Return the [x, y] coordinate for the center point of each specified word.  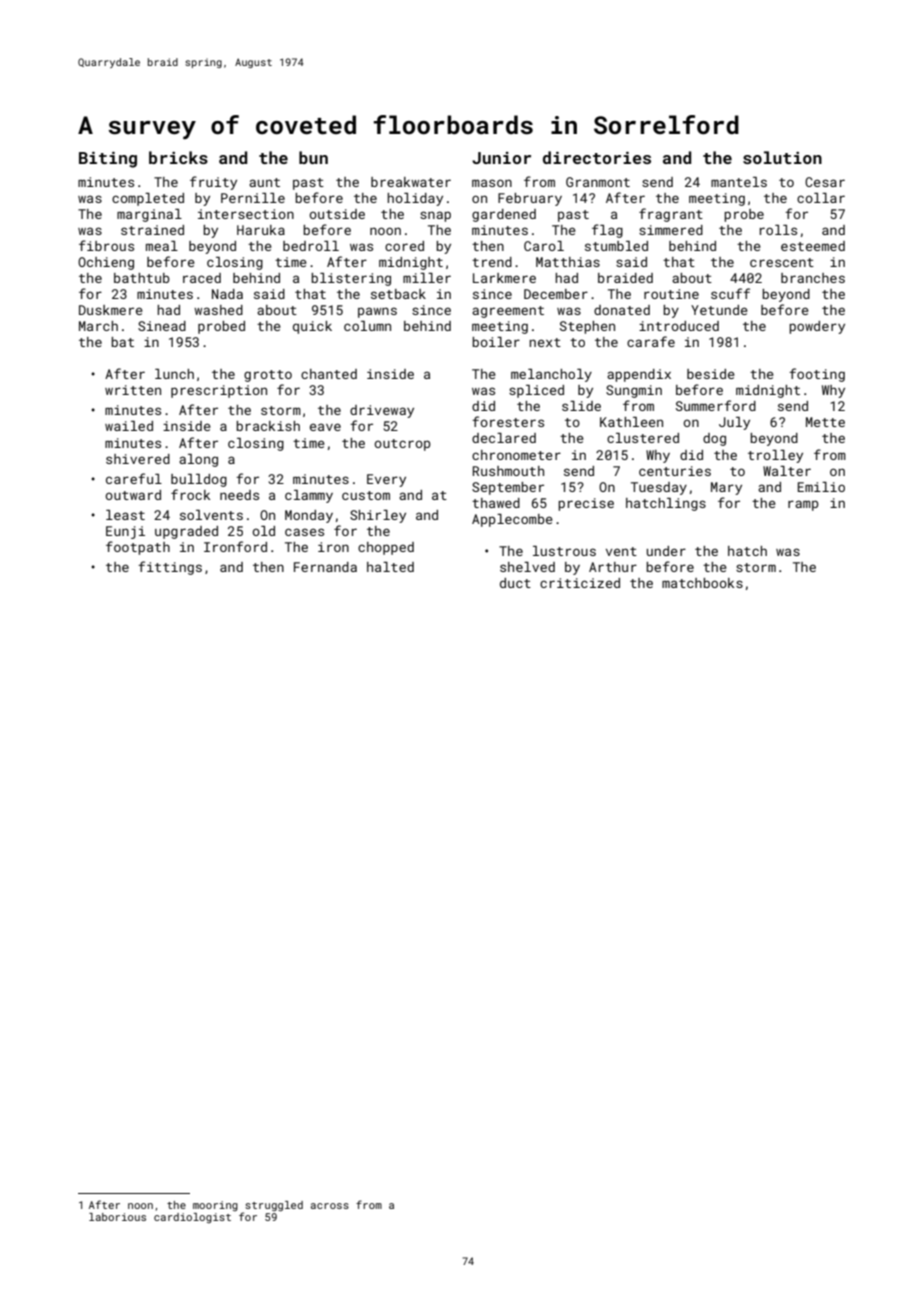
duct [515, 583]
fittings [170, 568]
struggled [274, 1206]
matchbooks [702, 583]
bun [313, 157]
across [330, 1206]
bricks [178, 157]
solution [782, 157]
